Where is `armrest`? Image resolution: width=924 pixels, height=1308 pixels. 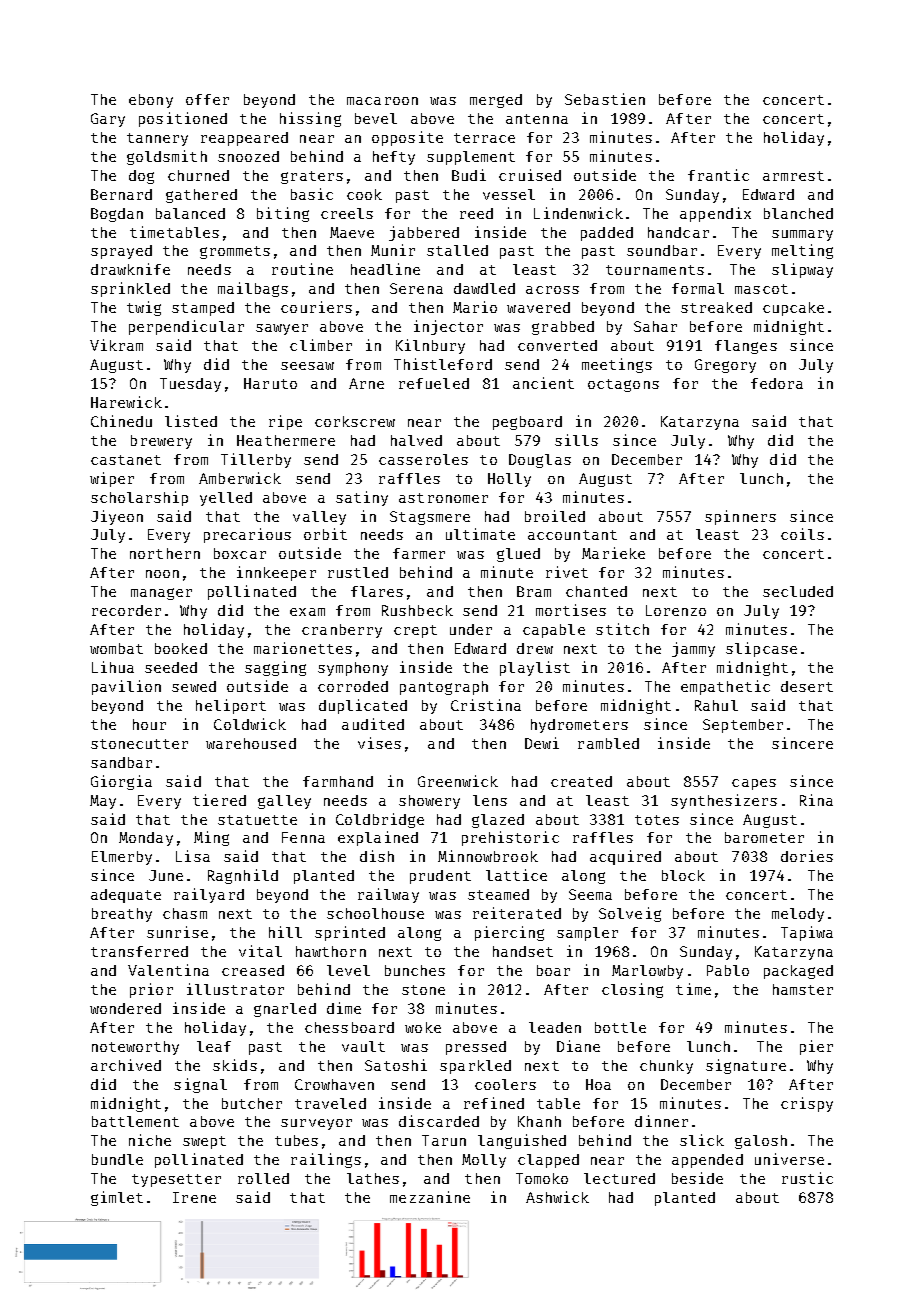
armrest is located at coordinates (793, 176).
